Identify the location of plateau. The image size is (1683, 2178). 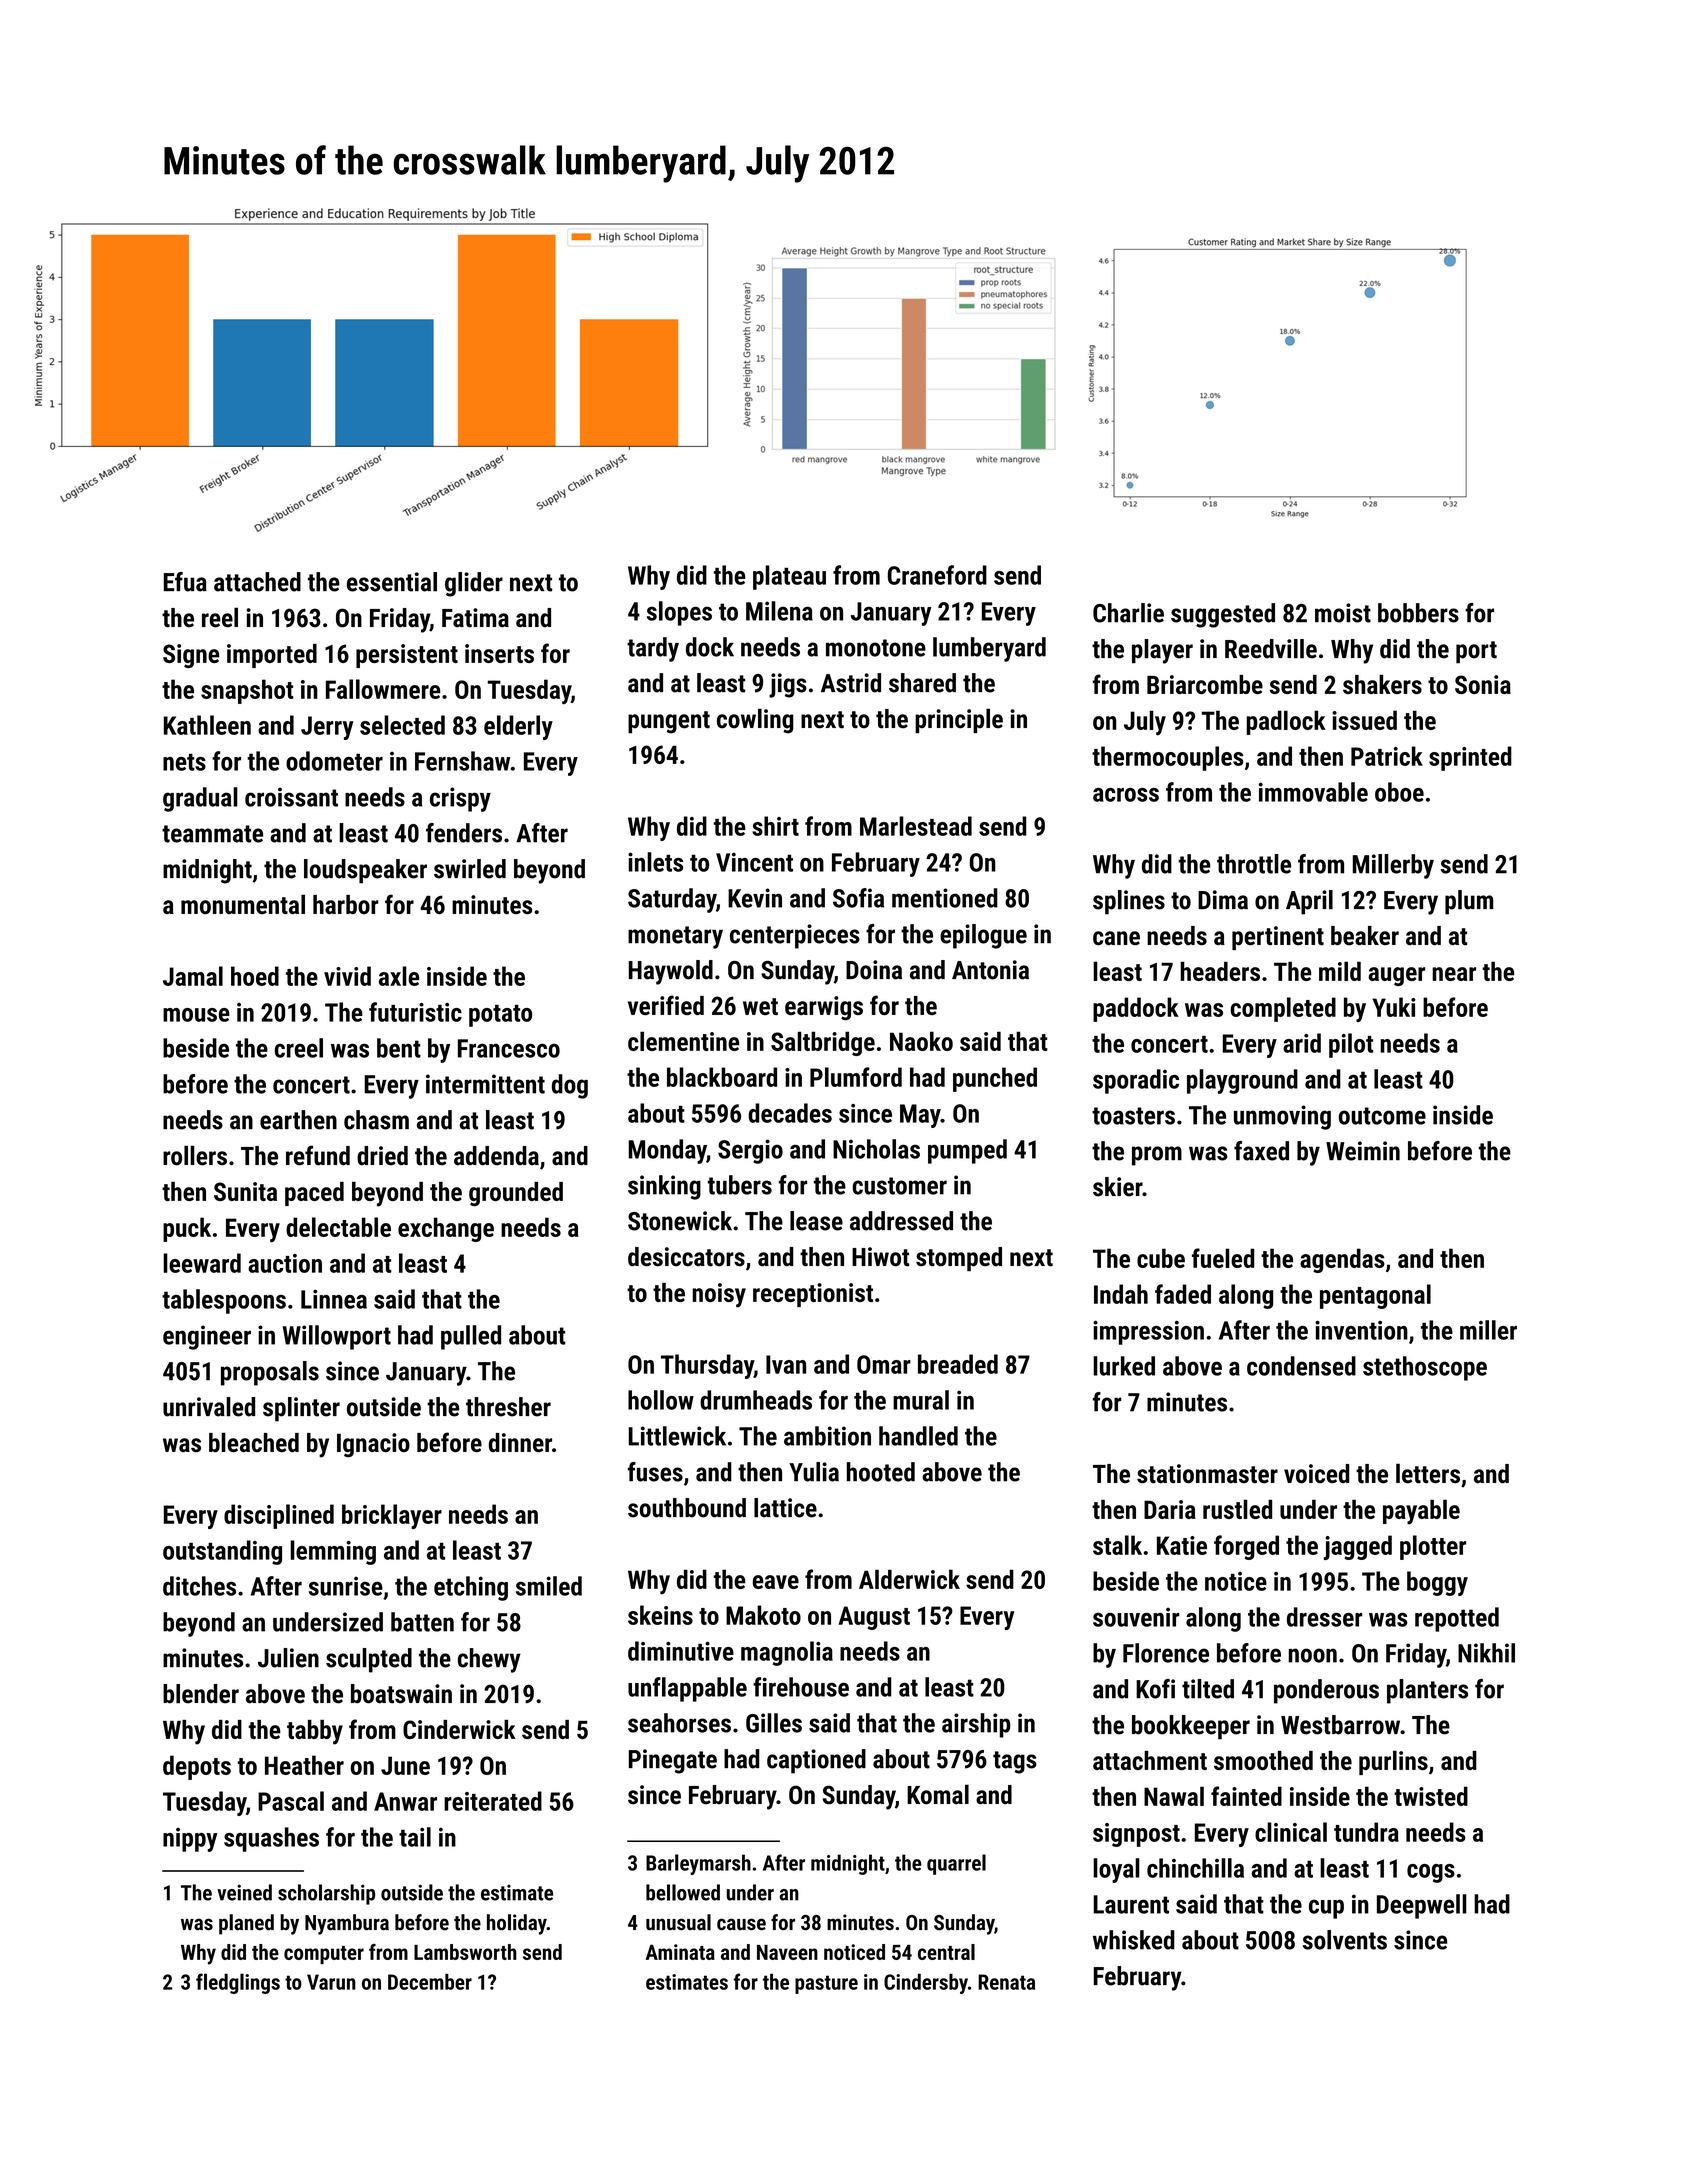
(789, 577).
